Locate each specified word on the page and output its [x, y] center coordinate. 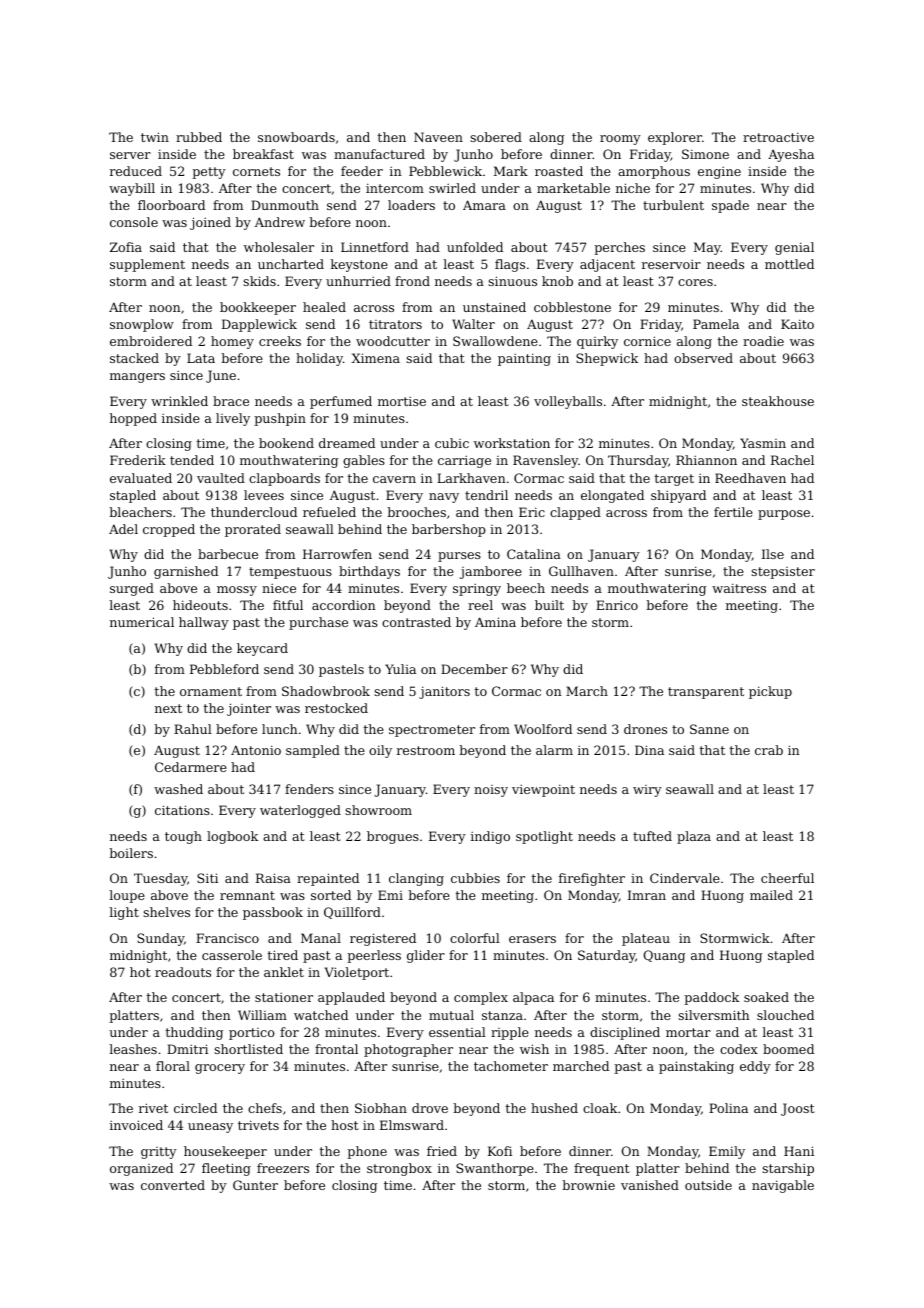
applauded [351, 998]
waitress [739, 588]
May [707, 248]
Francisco [227, 938]
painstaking [696, 1067]
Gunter [255, 1185]
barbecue [228, 554]
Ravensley [545, 461]
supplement [147, 265]
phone [367, 1152]
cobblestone [572, 307]
